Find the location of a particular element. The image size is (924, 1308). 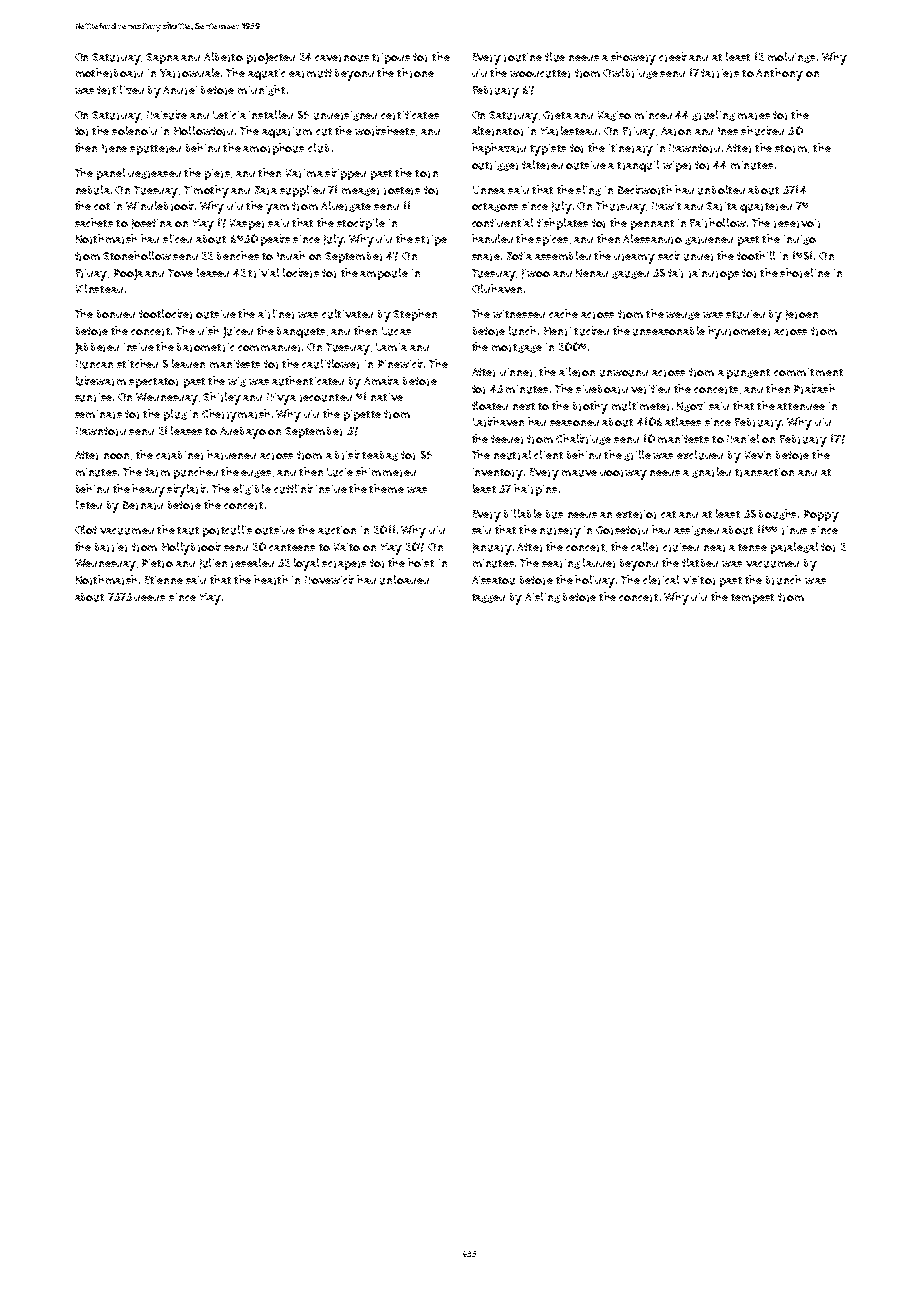

hearth is located at coordinates (271, 580).
